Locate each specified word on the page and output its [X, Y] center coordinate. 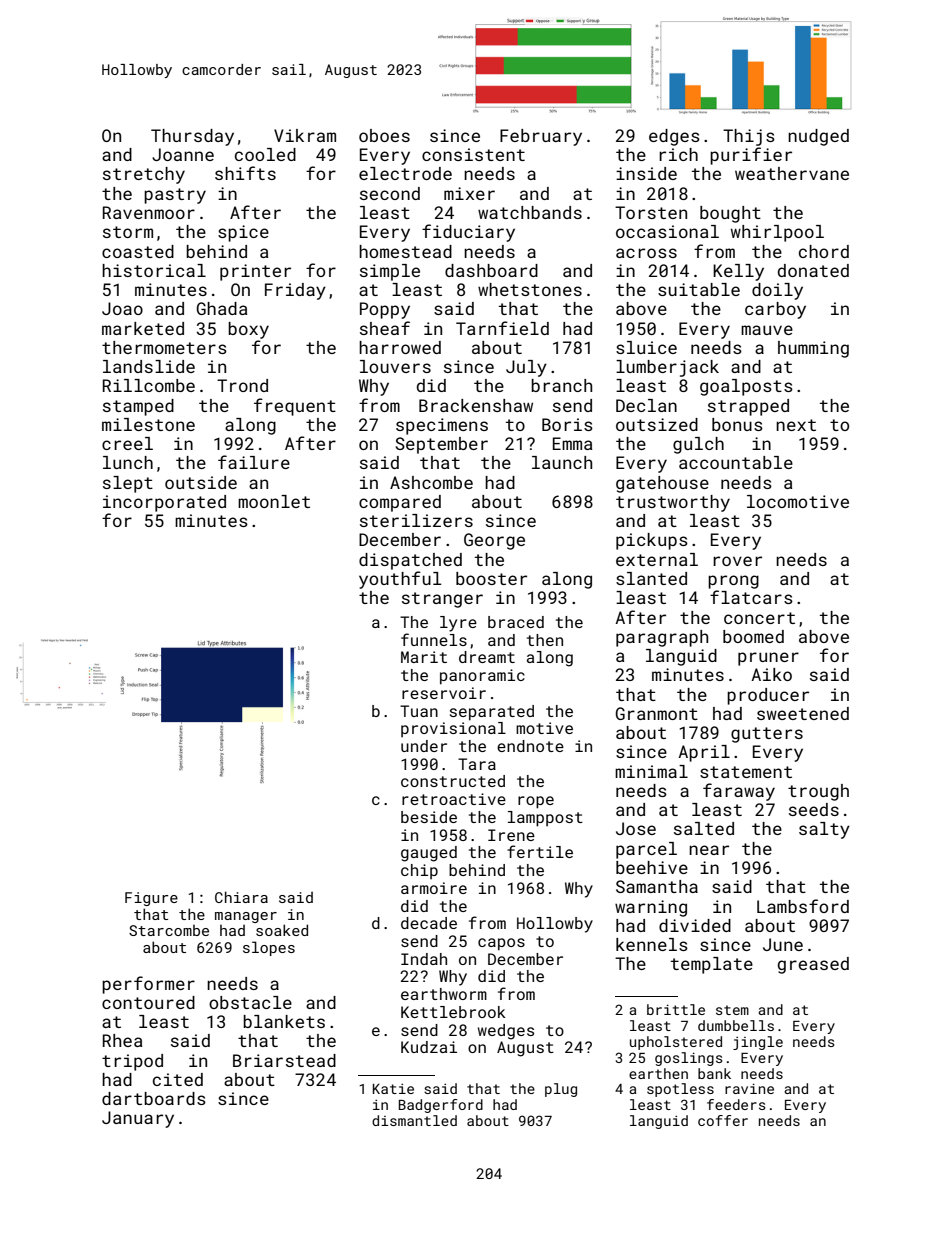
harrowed [400, 347]
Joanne [183, 154]
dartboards [154, 1098]
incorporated [164, 503]
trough [818, 792]
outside [201, 482]
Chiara [241, 897]
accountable [736, 462]
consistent [473, 154]
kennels [652, 944]
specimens [442, 426]
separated [492, 713]
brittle [676, 1009]
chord [824, 251]
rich [678, 154]
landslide [149, 366]
